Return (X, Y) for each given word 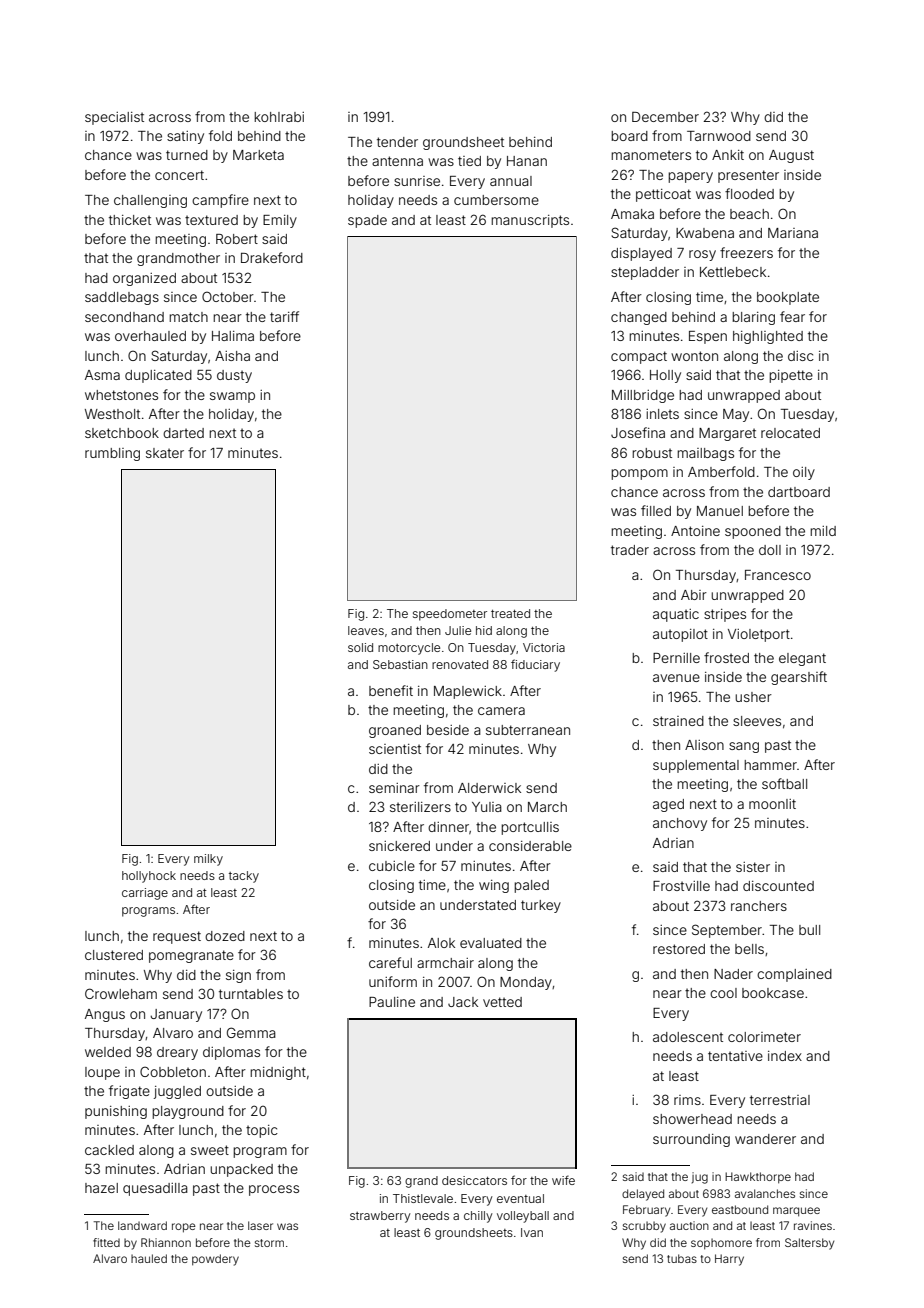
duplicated (158, 376)
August (791, 156)
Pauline (392, 1002)
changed (639, 318)
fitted (106, 1242)
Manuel (720, 511)
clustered (114, 955)
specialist (114, 118)
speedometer (450, 615)
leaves (366, 630)
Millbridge (643, 396)
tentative (735, 1056)
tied (469, 161)
